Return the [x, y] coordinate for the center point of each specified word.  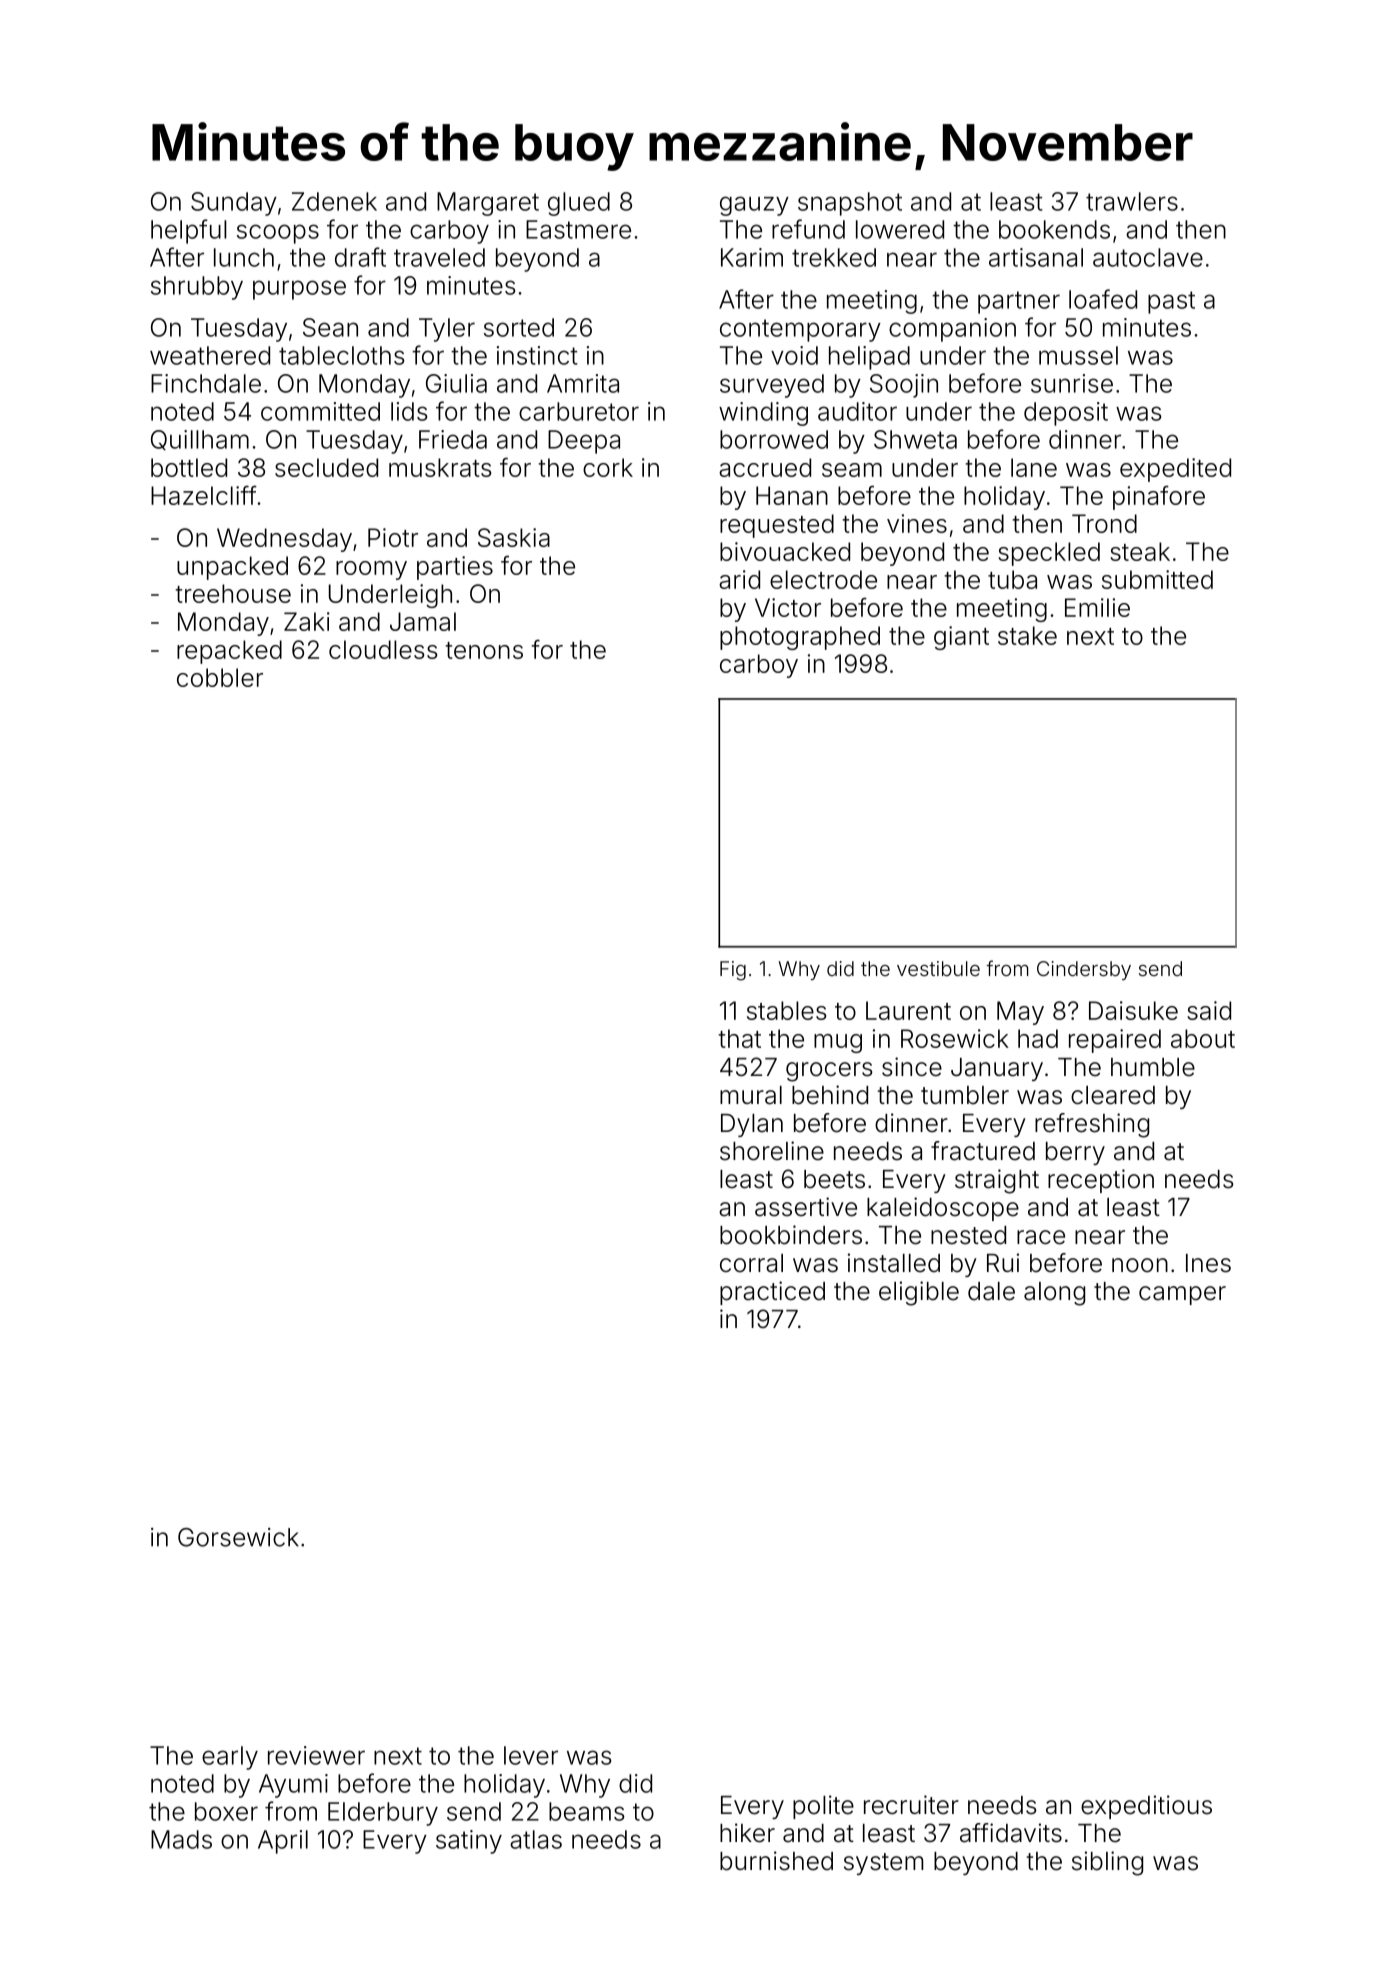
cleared [1113, 1095]
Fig [733, 971]
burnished [776, 1861]
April [283, 1842]
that [739, 1038]
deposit [1066, 414]
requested [777, 526]
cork [608, 467]
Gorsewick [238, 1537]
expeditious [1146, 1807]
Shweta [915, 439]
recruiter [911, 1805]
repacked [229, 652]
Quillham [200, 440]
